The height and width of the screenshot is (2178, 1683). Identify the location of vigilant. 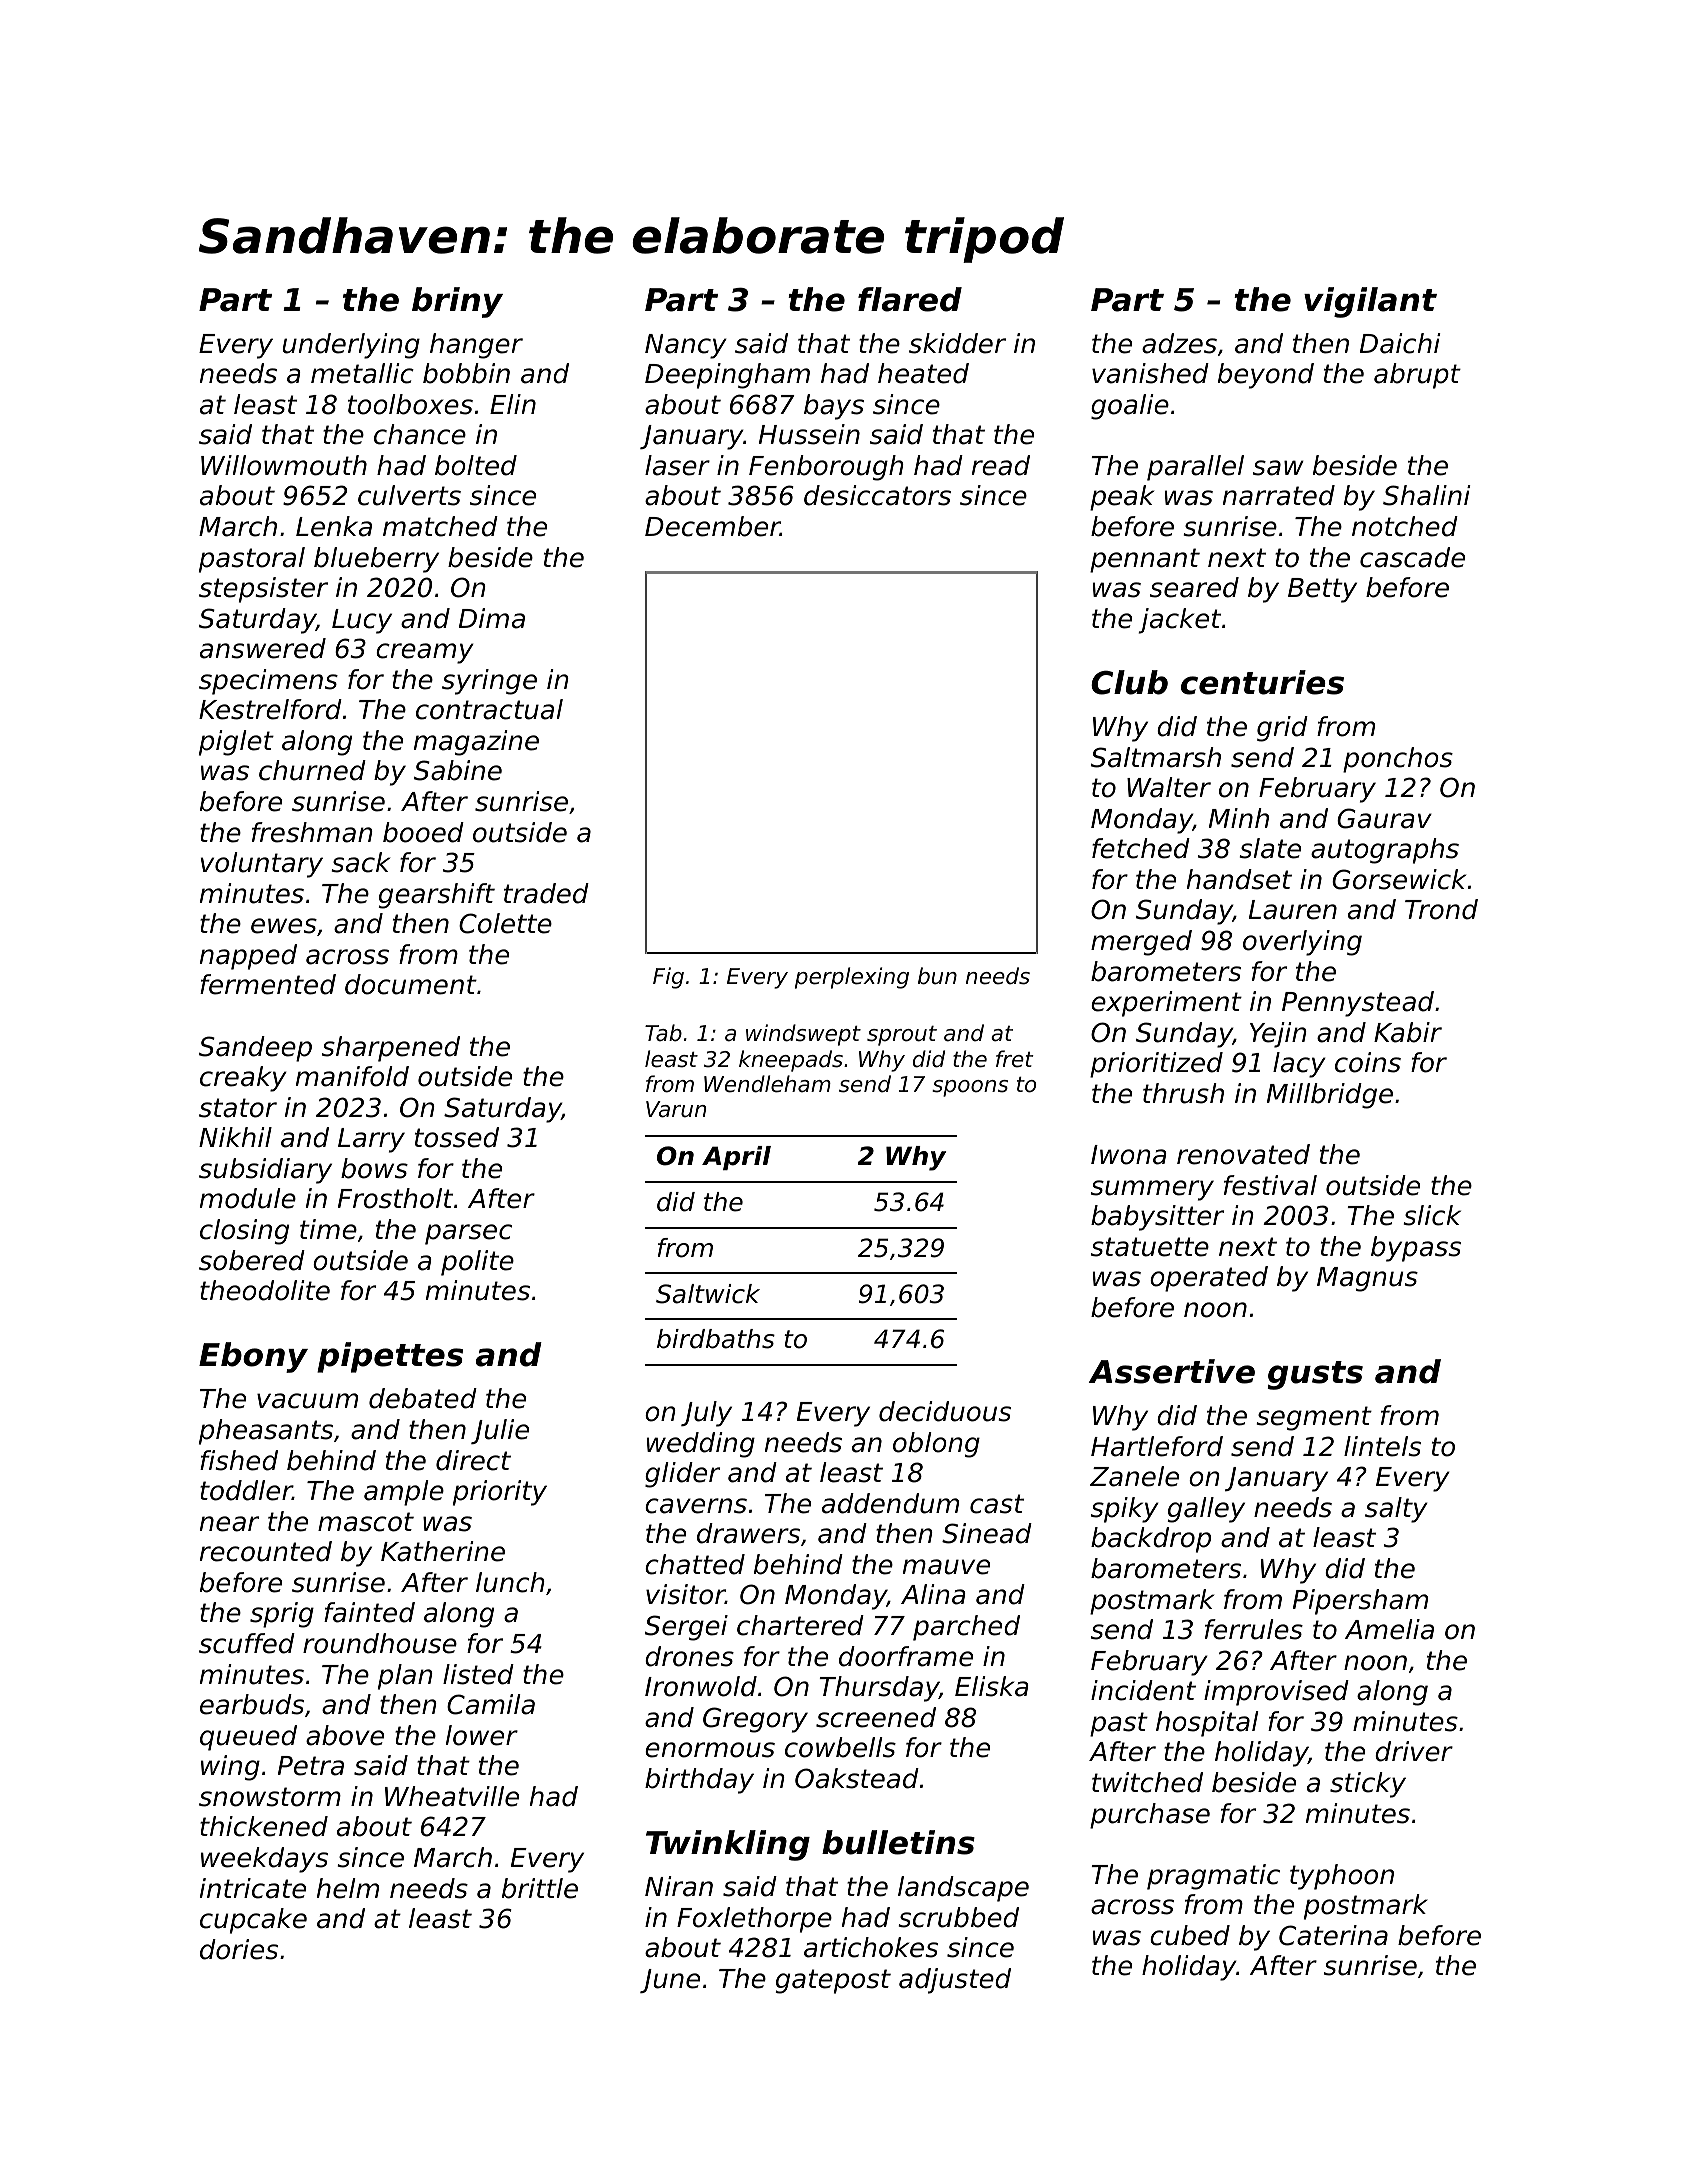
(1370, 302).
